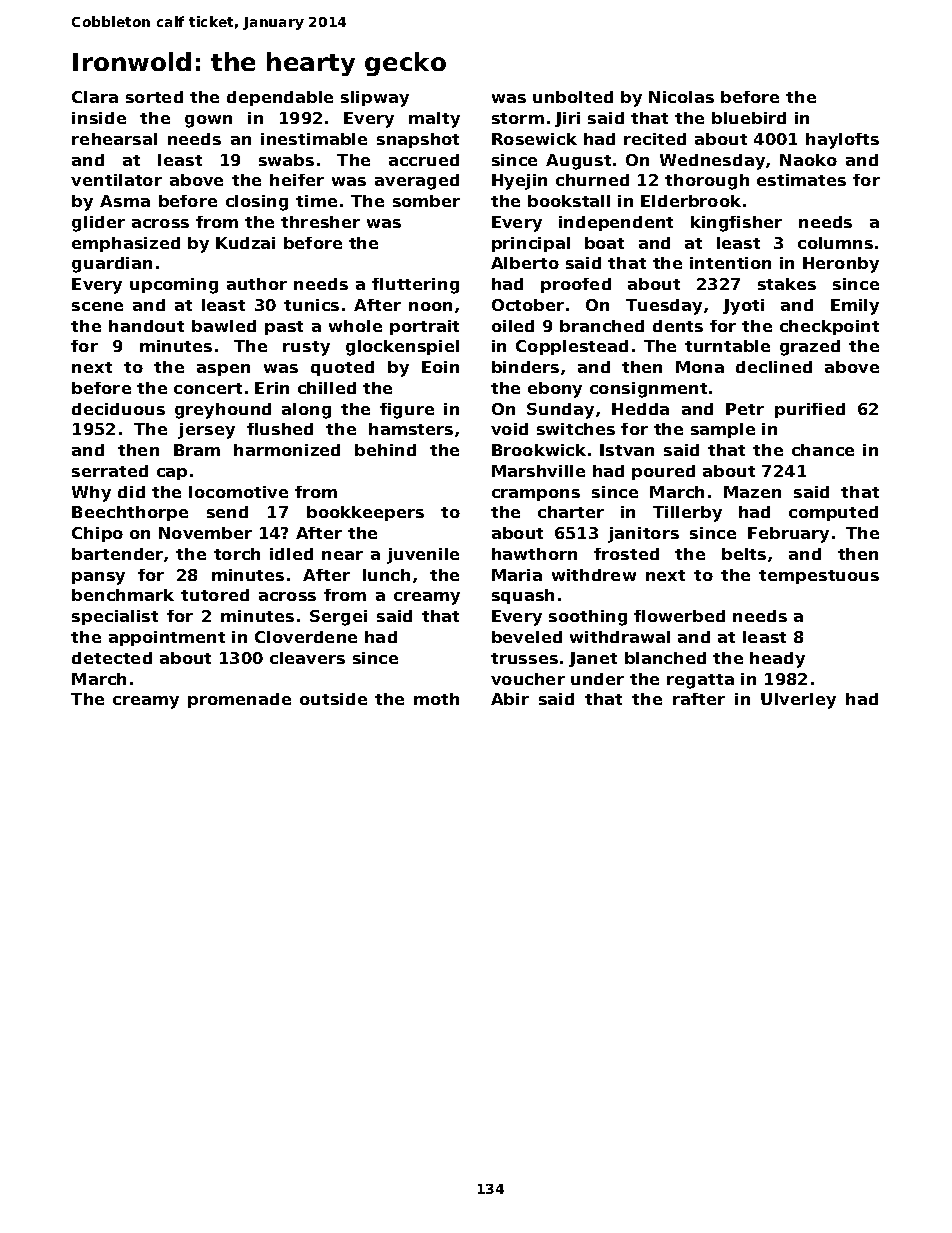 The image size is (952, 1233). Describe the element at coordinates (835, 243) in the image. I see `columns` at that location.
